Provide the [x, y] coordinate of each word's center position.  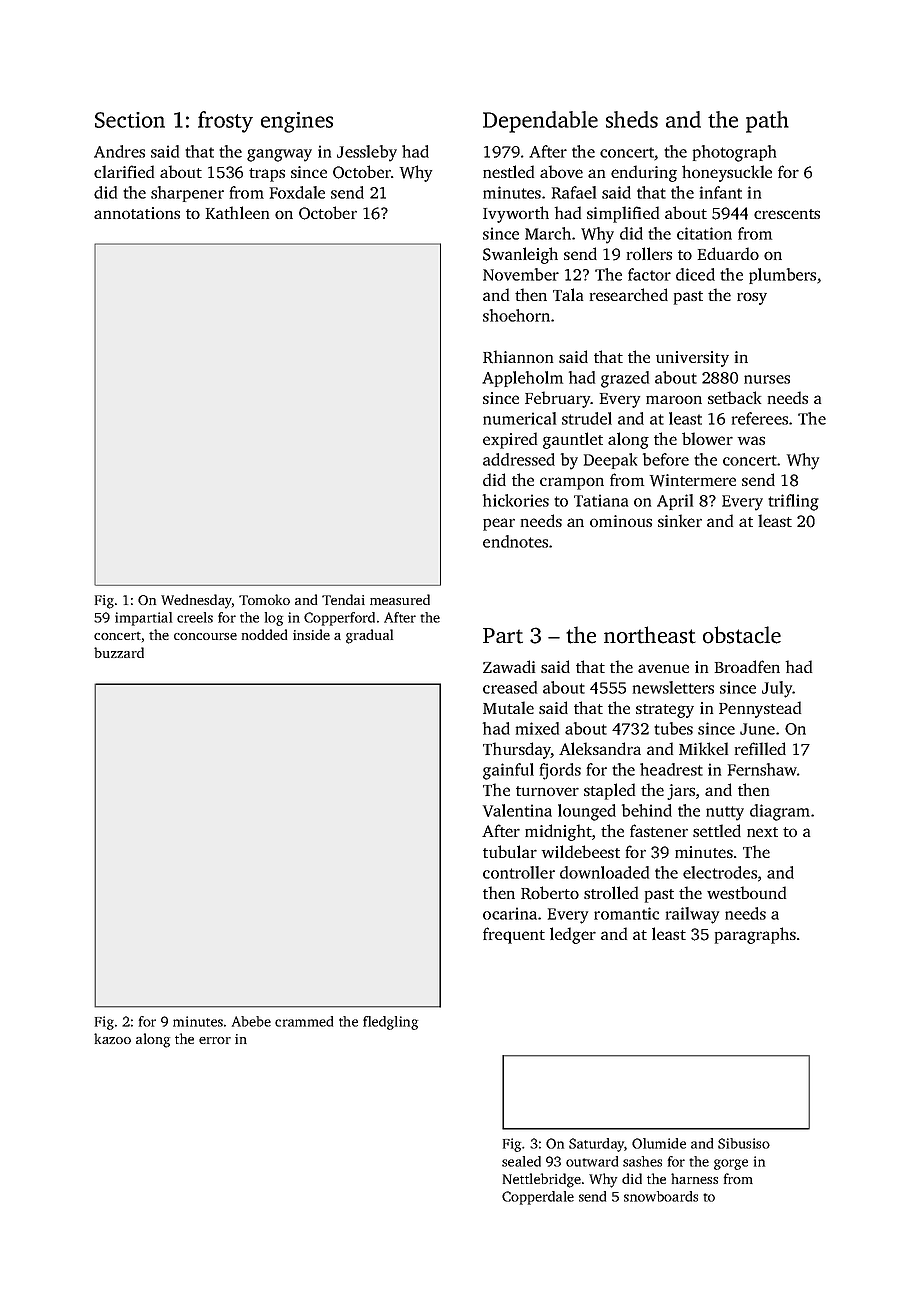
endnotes [515, 541]
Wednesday [196, 601]
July [777, 689]
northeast [650, 635]
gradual [369, 636]
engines [297, 122]
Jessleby [367, 153]
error [215, 1040]
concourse [205, 636]
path [767, 122]
